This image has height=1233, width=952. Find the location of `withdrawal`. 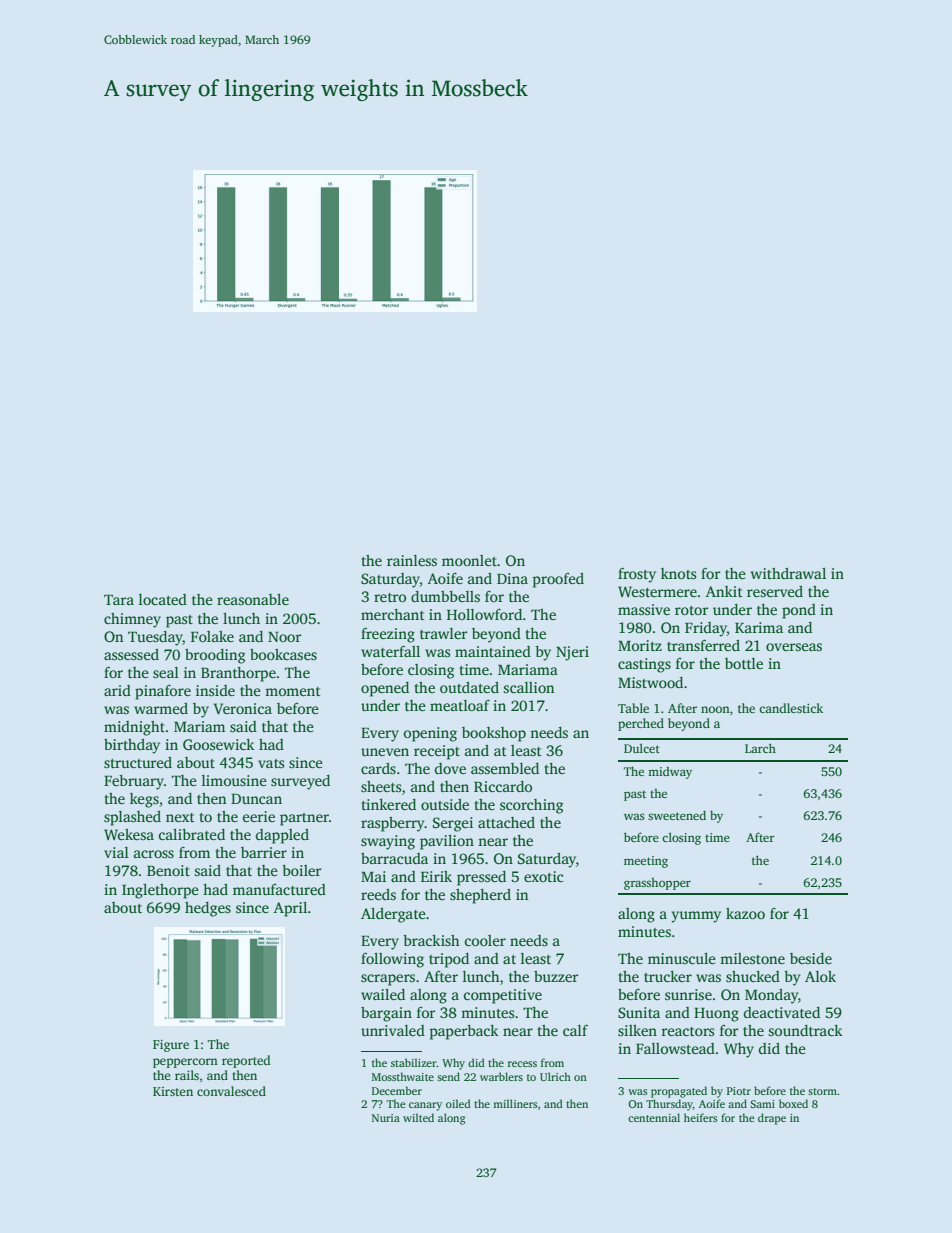

withdrawal is located at coordinates (788, 573).
